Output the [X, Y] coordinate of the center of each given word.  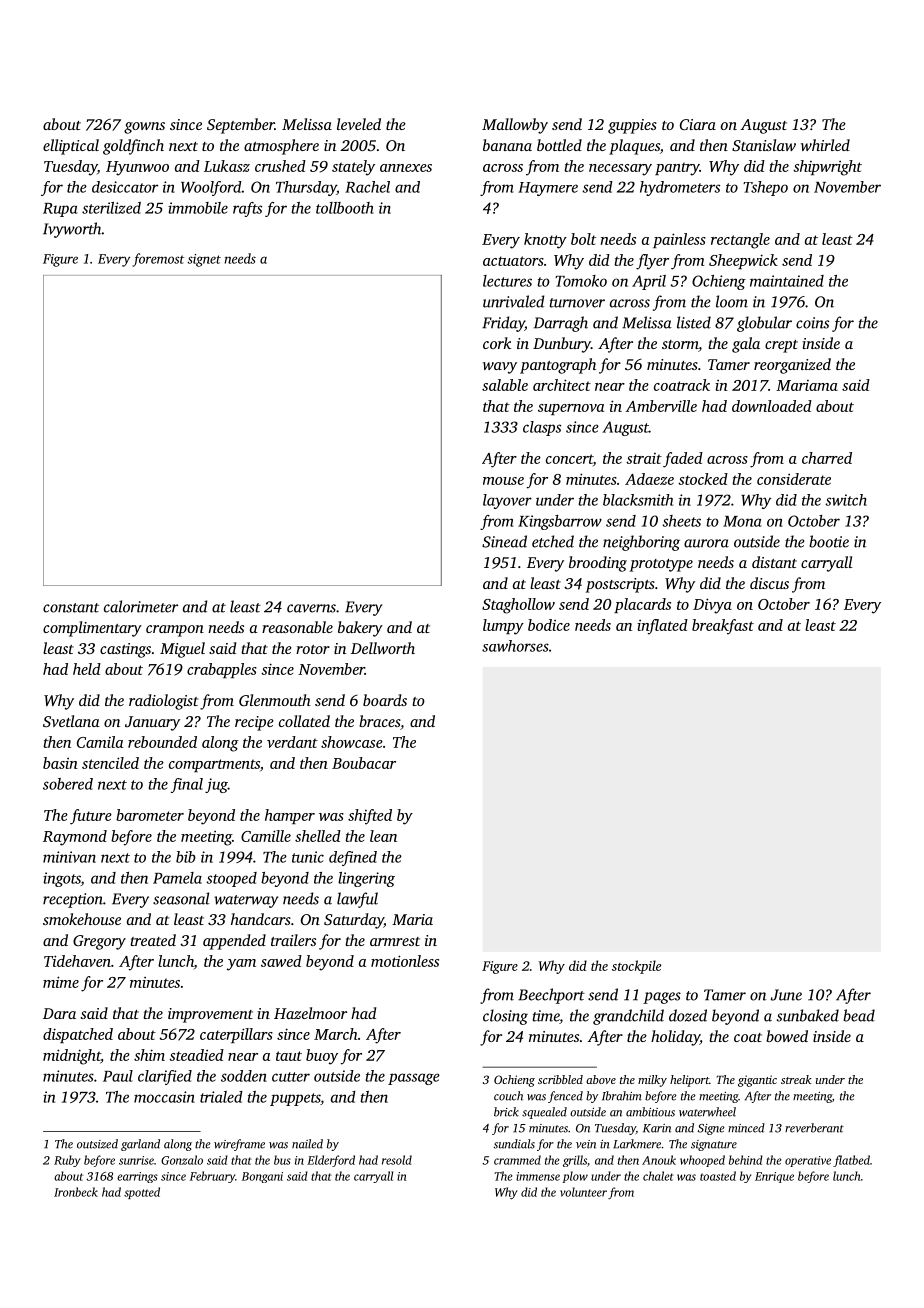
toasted [718, 1176]
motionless [405, 961]
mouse [503, 481]
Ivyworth [72, 230]
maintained [787, 281]
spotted [142, 1193]
